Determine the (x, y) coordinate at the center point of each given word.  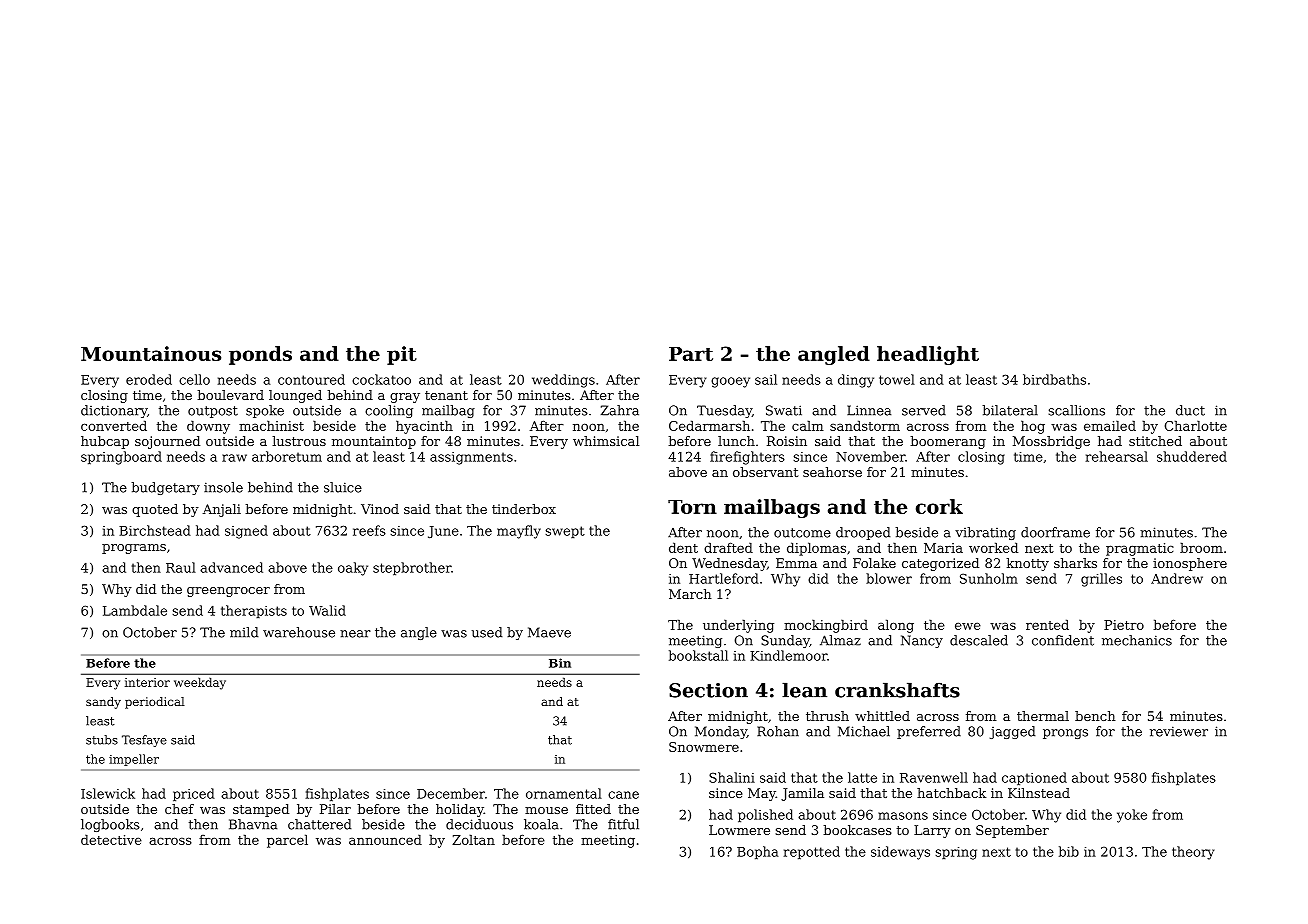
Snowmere (704, 747)
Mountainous (151, 353)
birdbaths (1054, 379)
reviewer (1179, 731)
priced (194, 794)
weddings (563, 381)
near (355, 634)
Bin (560, 663)
